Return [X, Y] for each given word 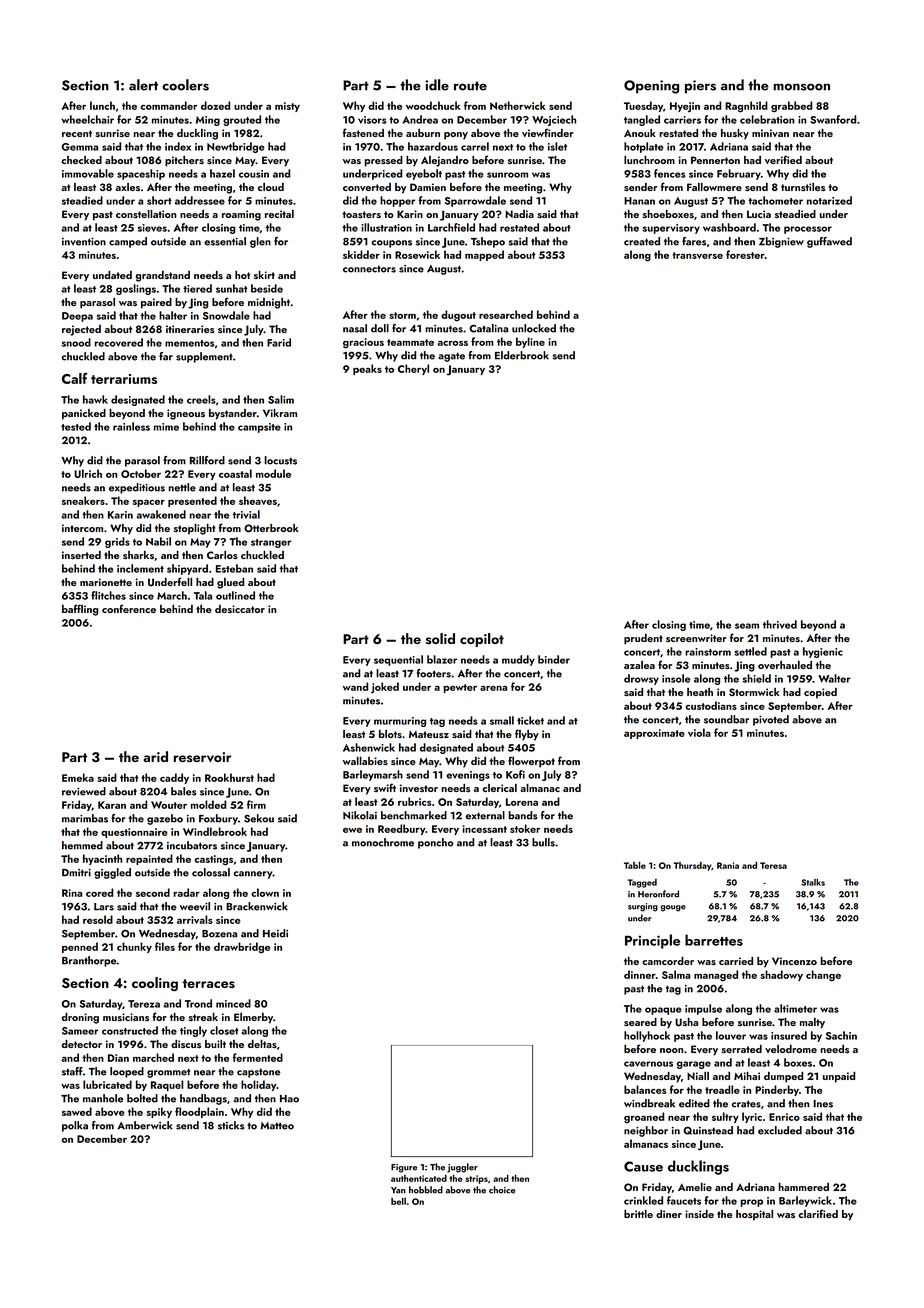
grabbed [791, 107]
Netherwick [518, 105]
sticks [231, 1125]
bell [398, 1201]
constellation [146, 214]
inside [699, 1214]
